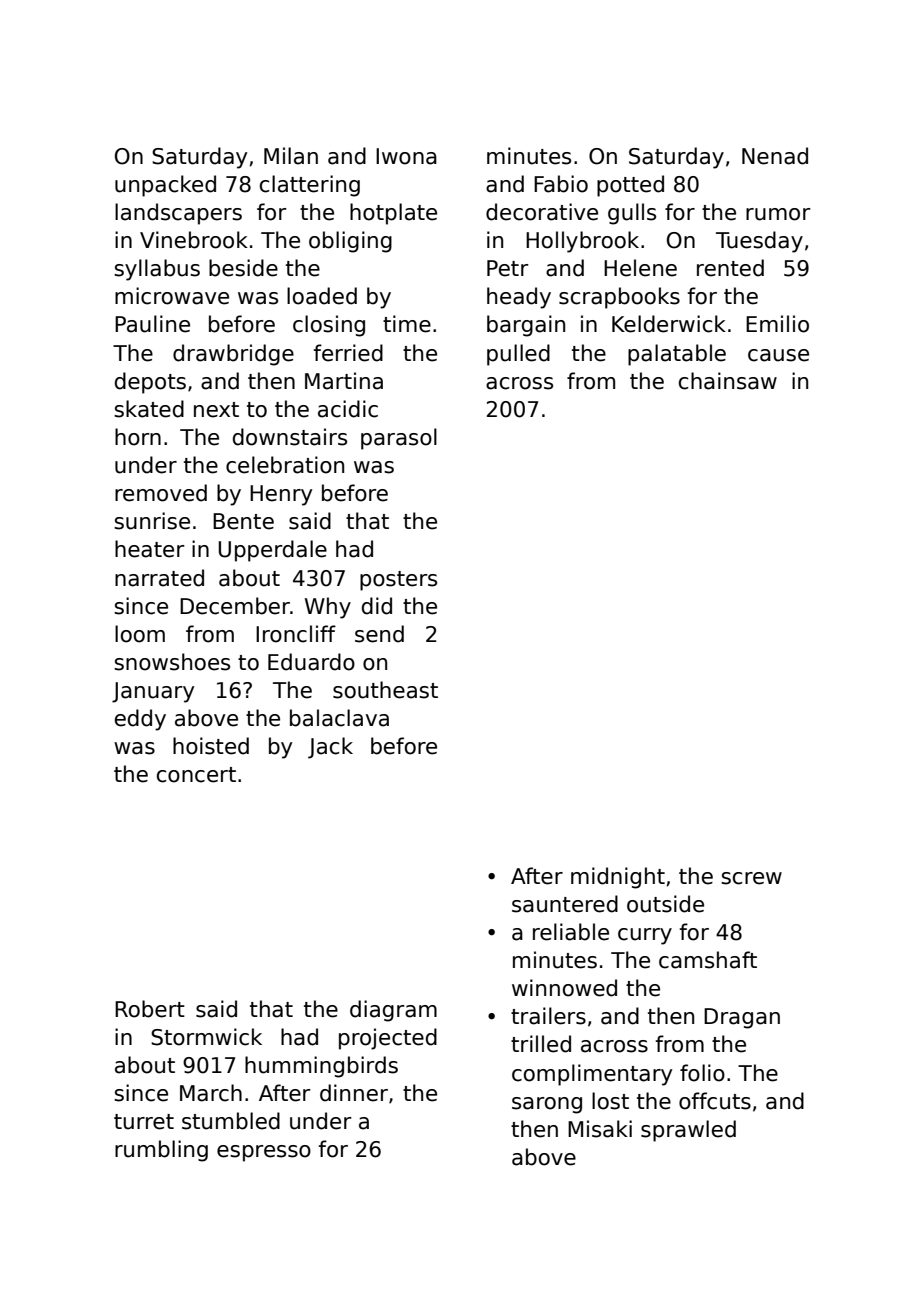  I want to click on decorative, so click(542, 212).
